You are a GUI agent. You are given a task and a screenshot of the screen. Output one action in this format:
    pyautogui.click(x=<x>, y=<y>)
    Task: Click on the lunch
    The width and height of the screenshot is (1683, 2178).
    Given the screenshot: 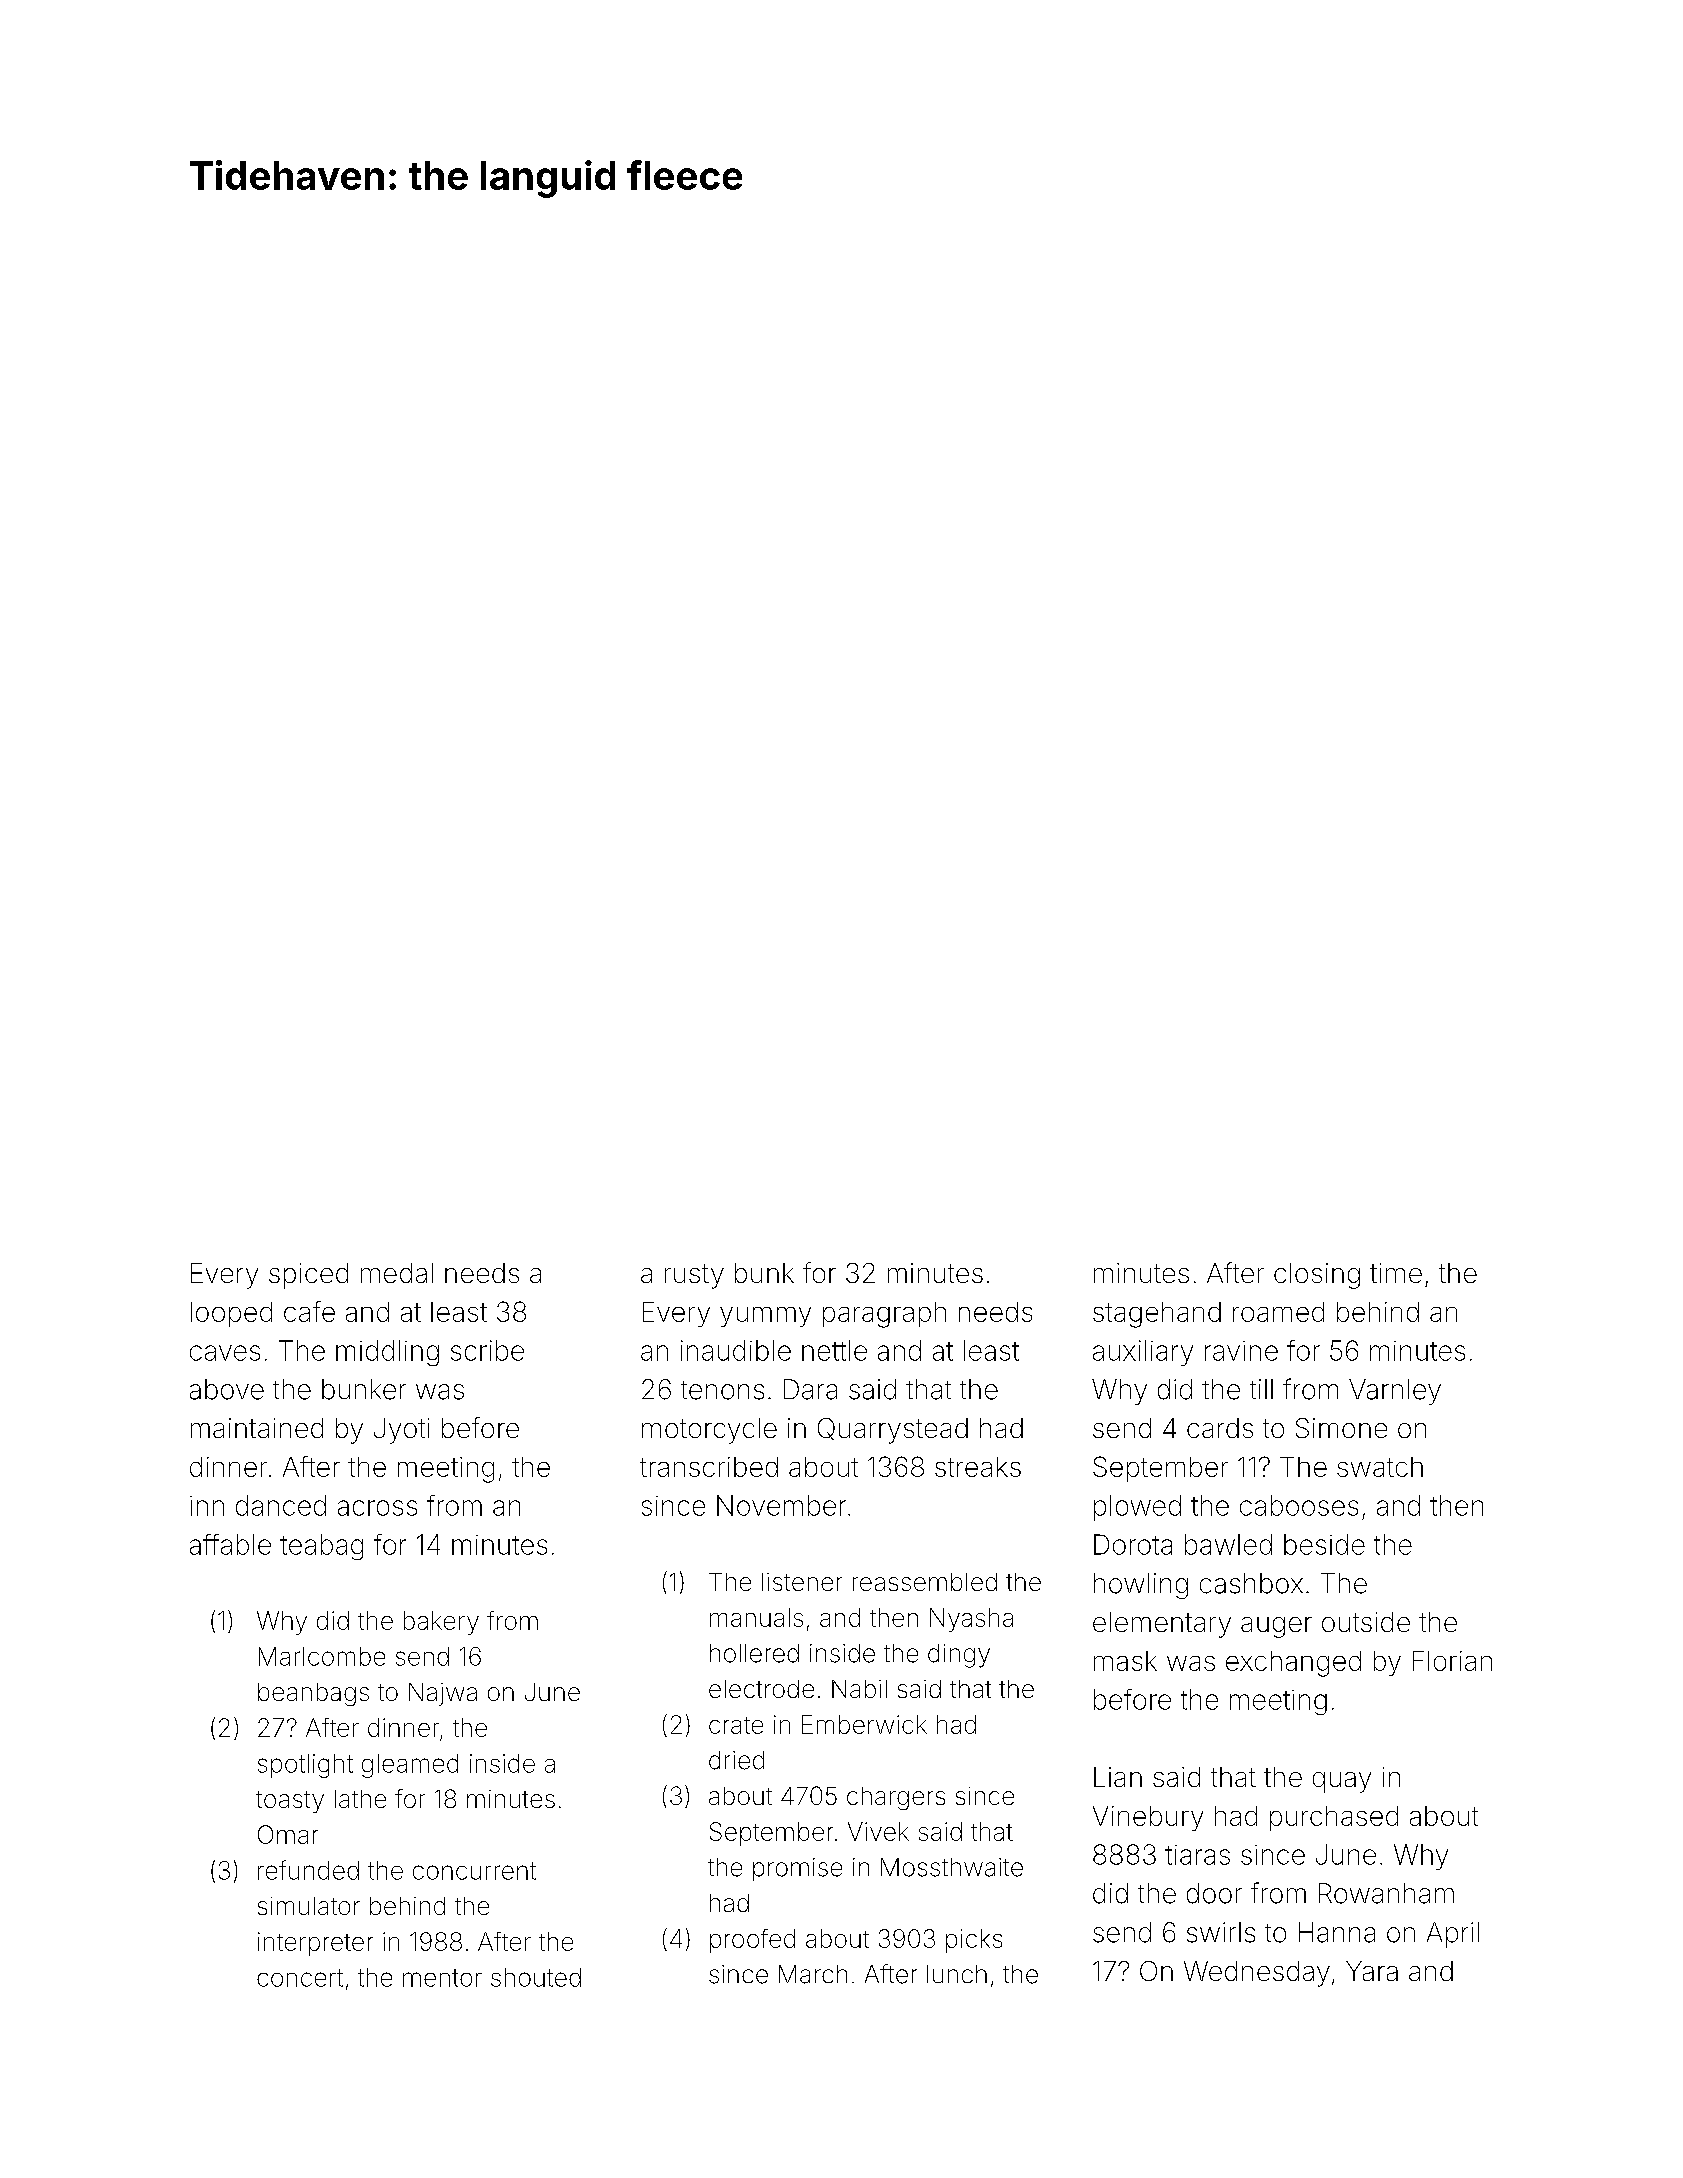 What is the action you would take?
    pyautogui.click(x=957, y=1974)
